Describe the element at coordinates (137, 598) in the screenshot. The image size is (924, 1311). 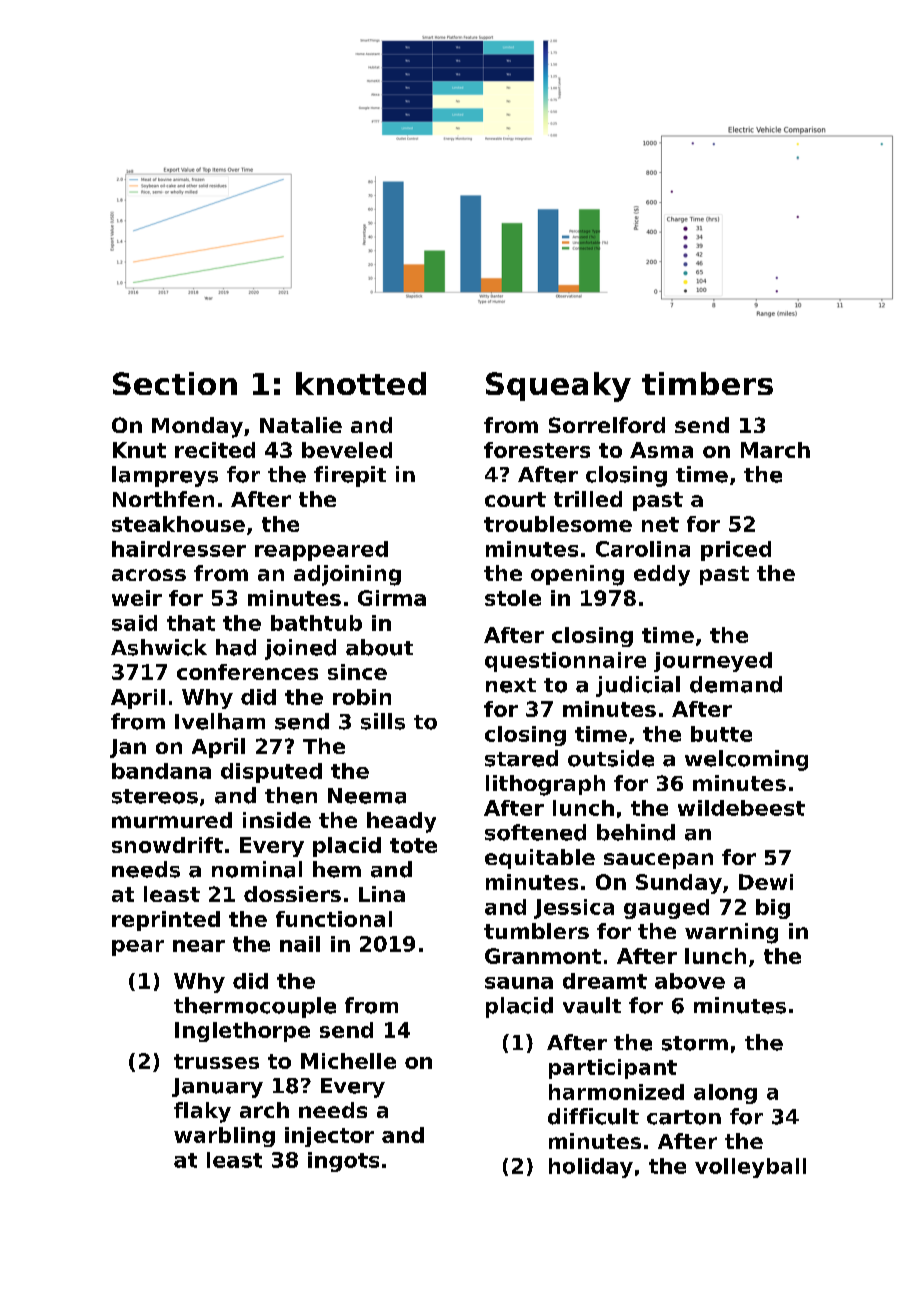
I see `weir` at that location.
